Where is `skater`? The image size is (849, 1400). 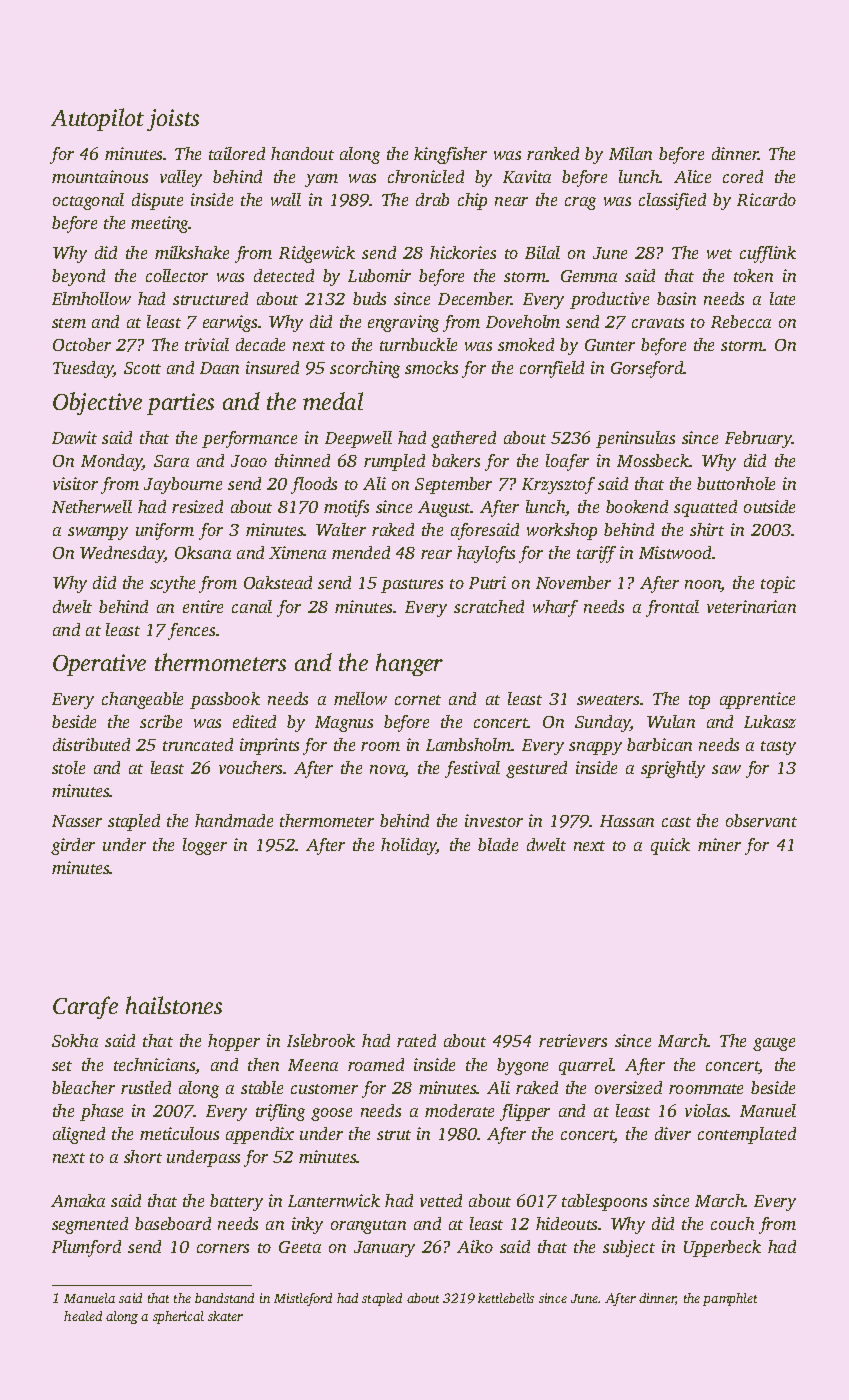 skater is located at coordinates (225, 1316).
